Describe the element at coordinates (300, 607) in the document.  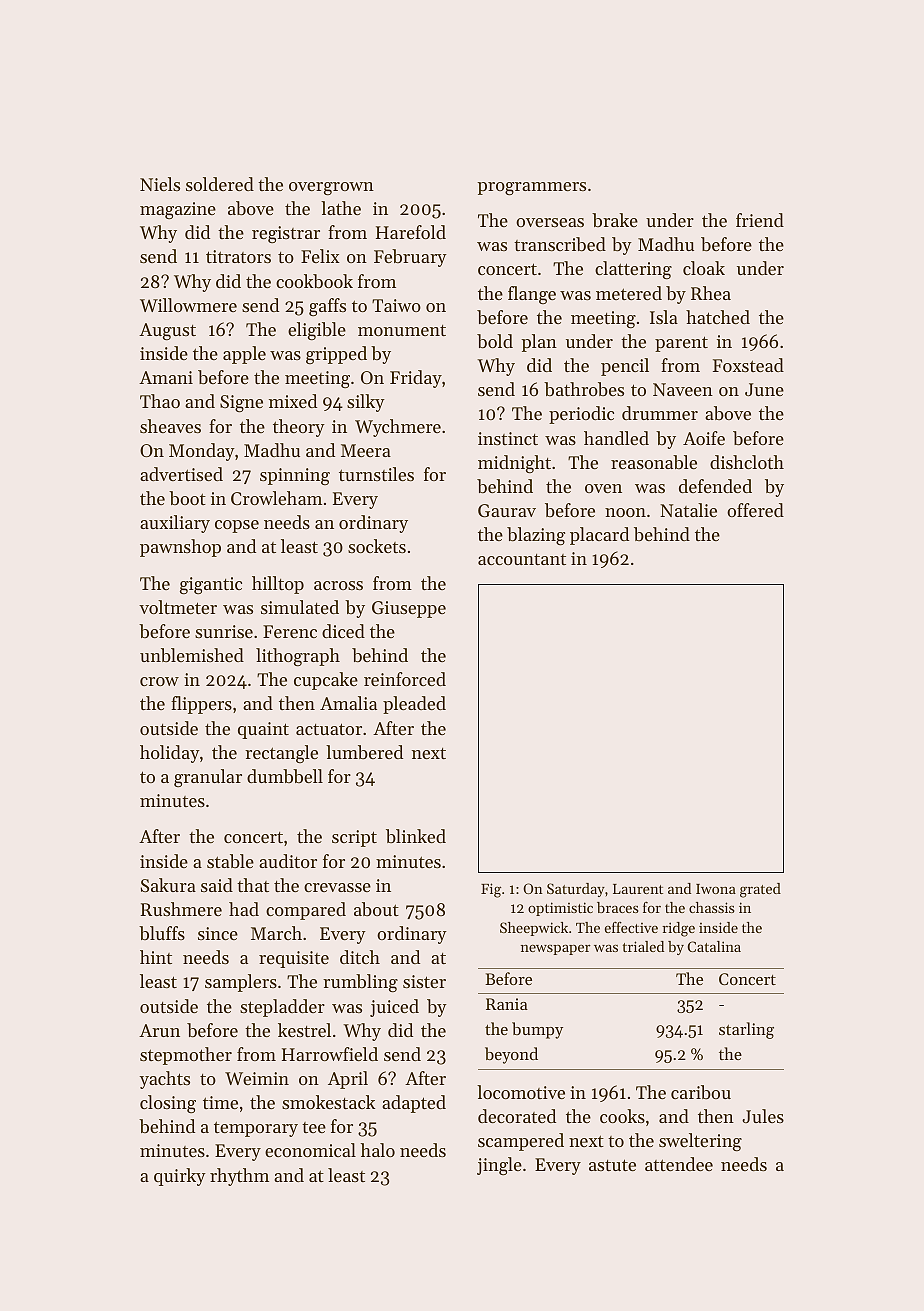
I see `simulated` at that location.
